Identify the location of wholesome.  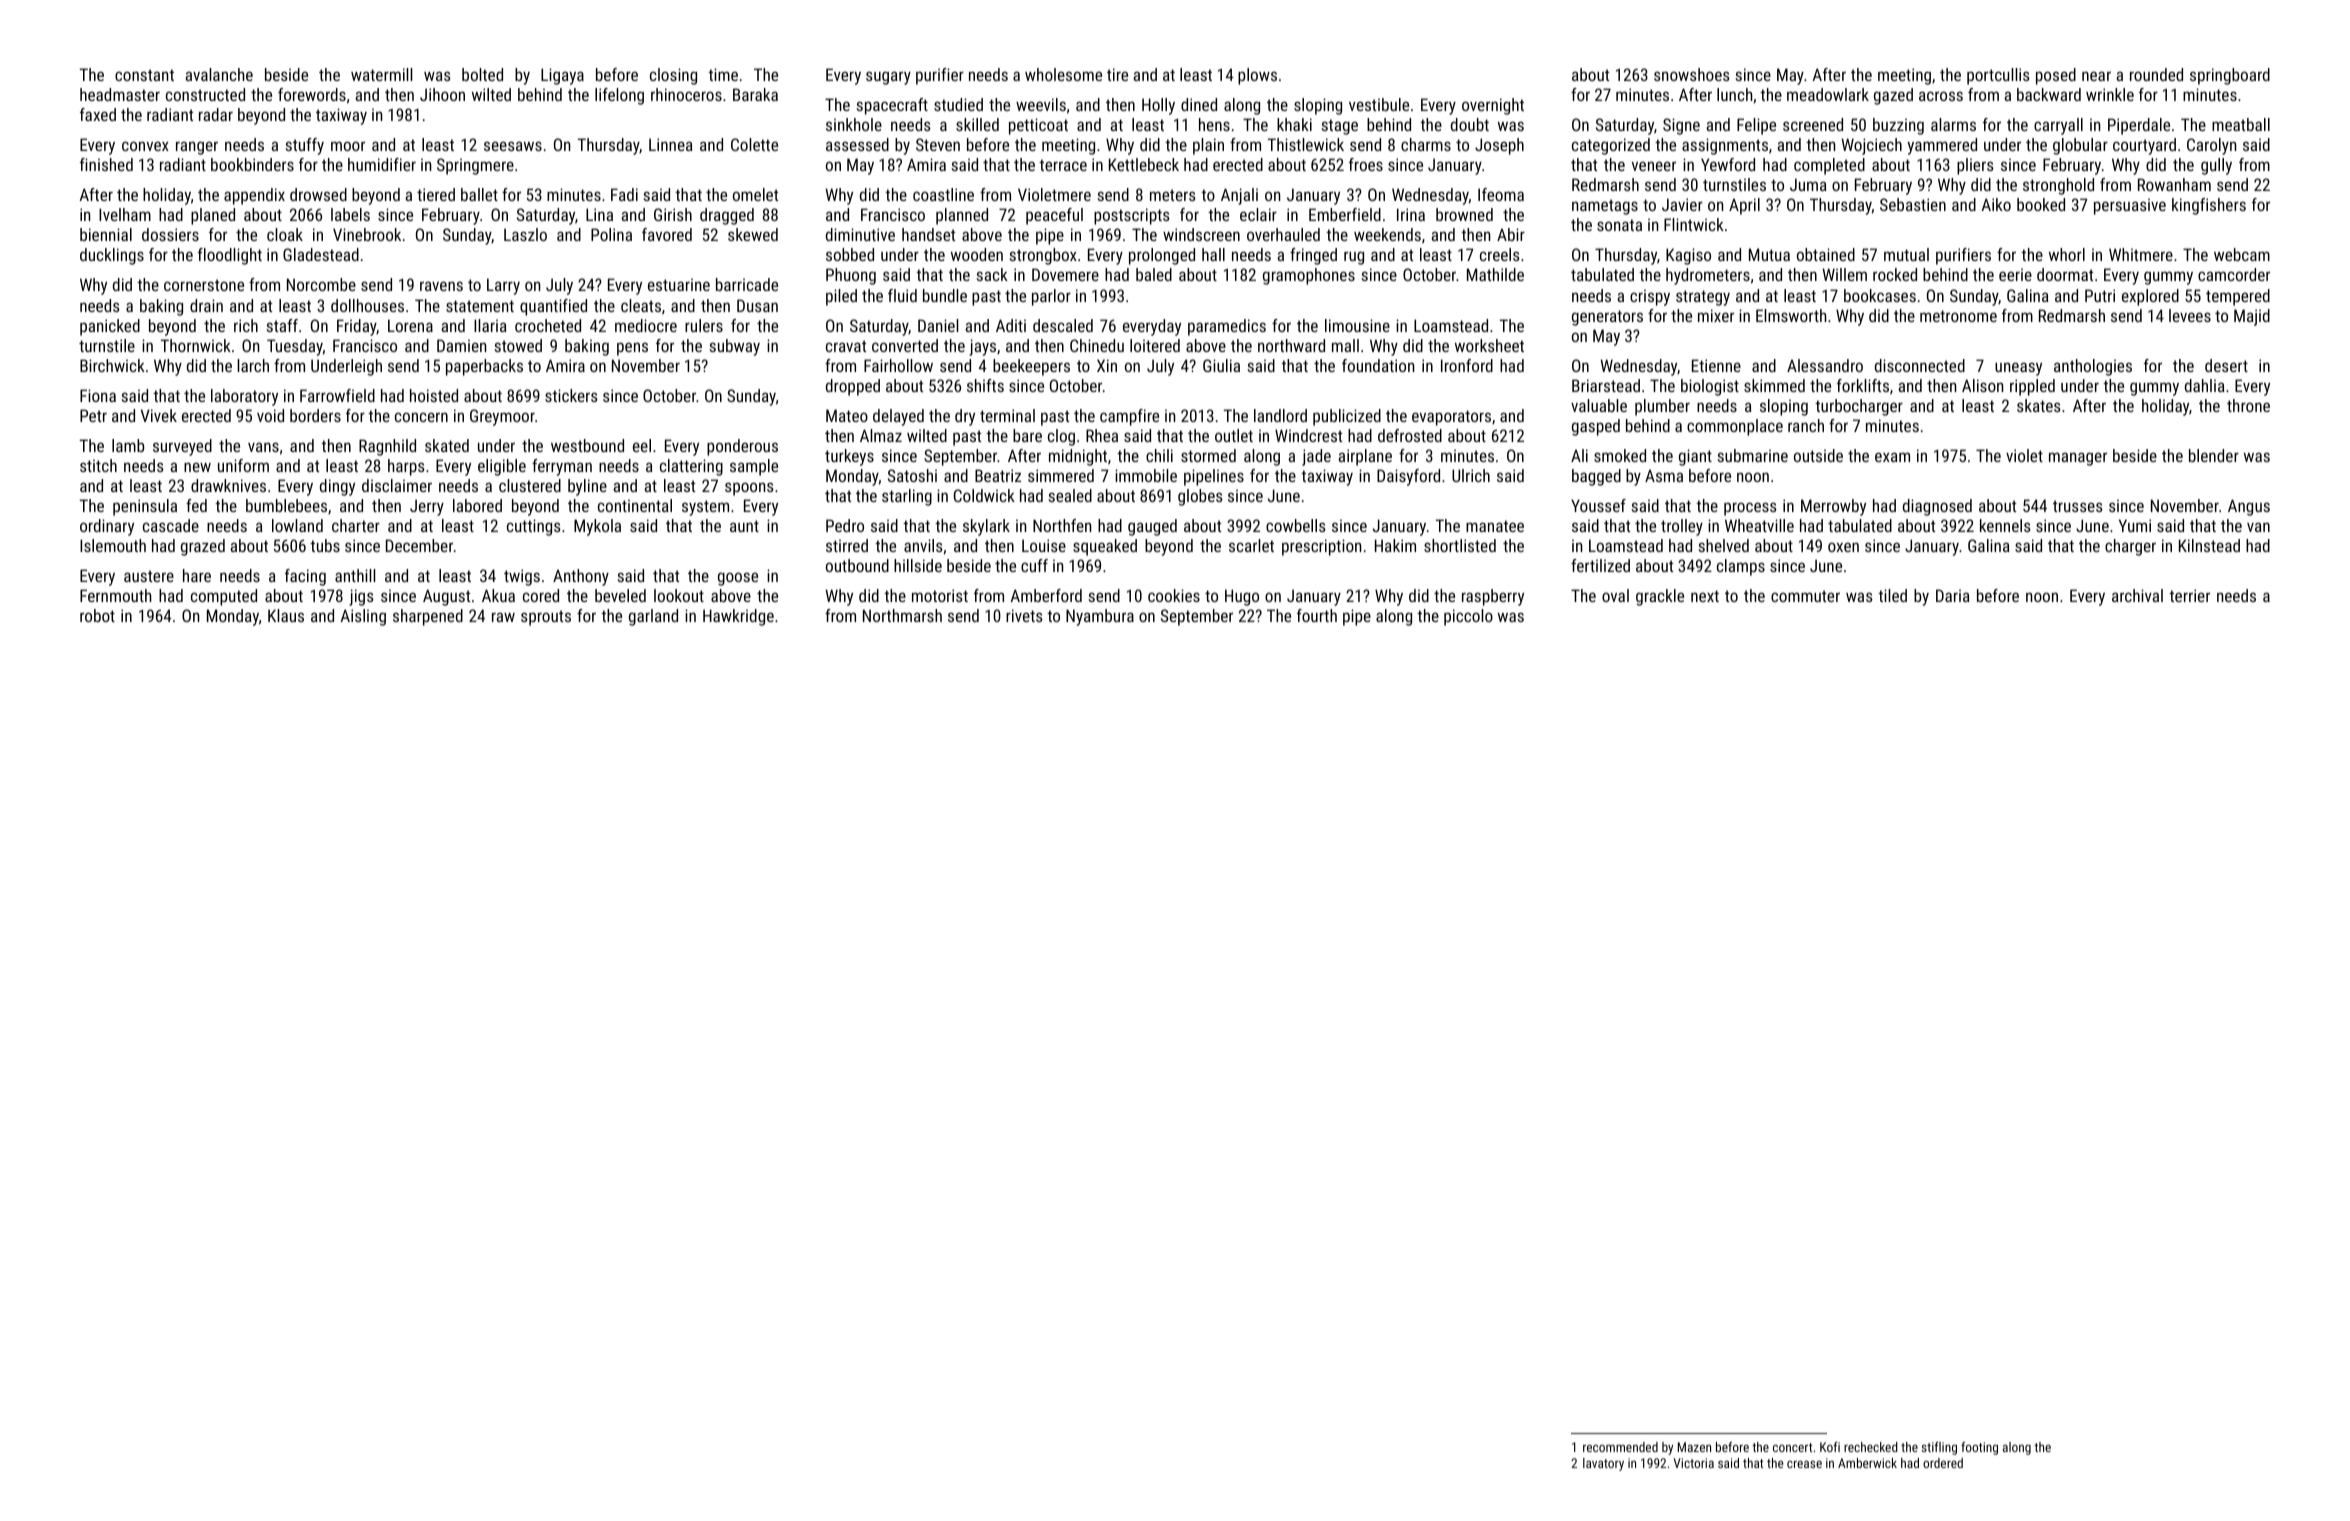
(1063, 74).
